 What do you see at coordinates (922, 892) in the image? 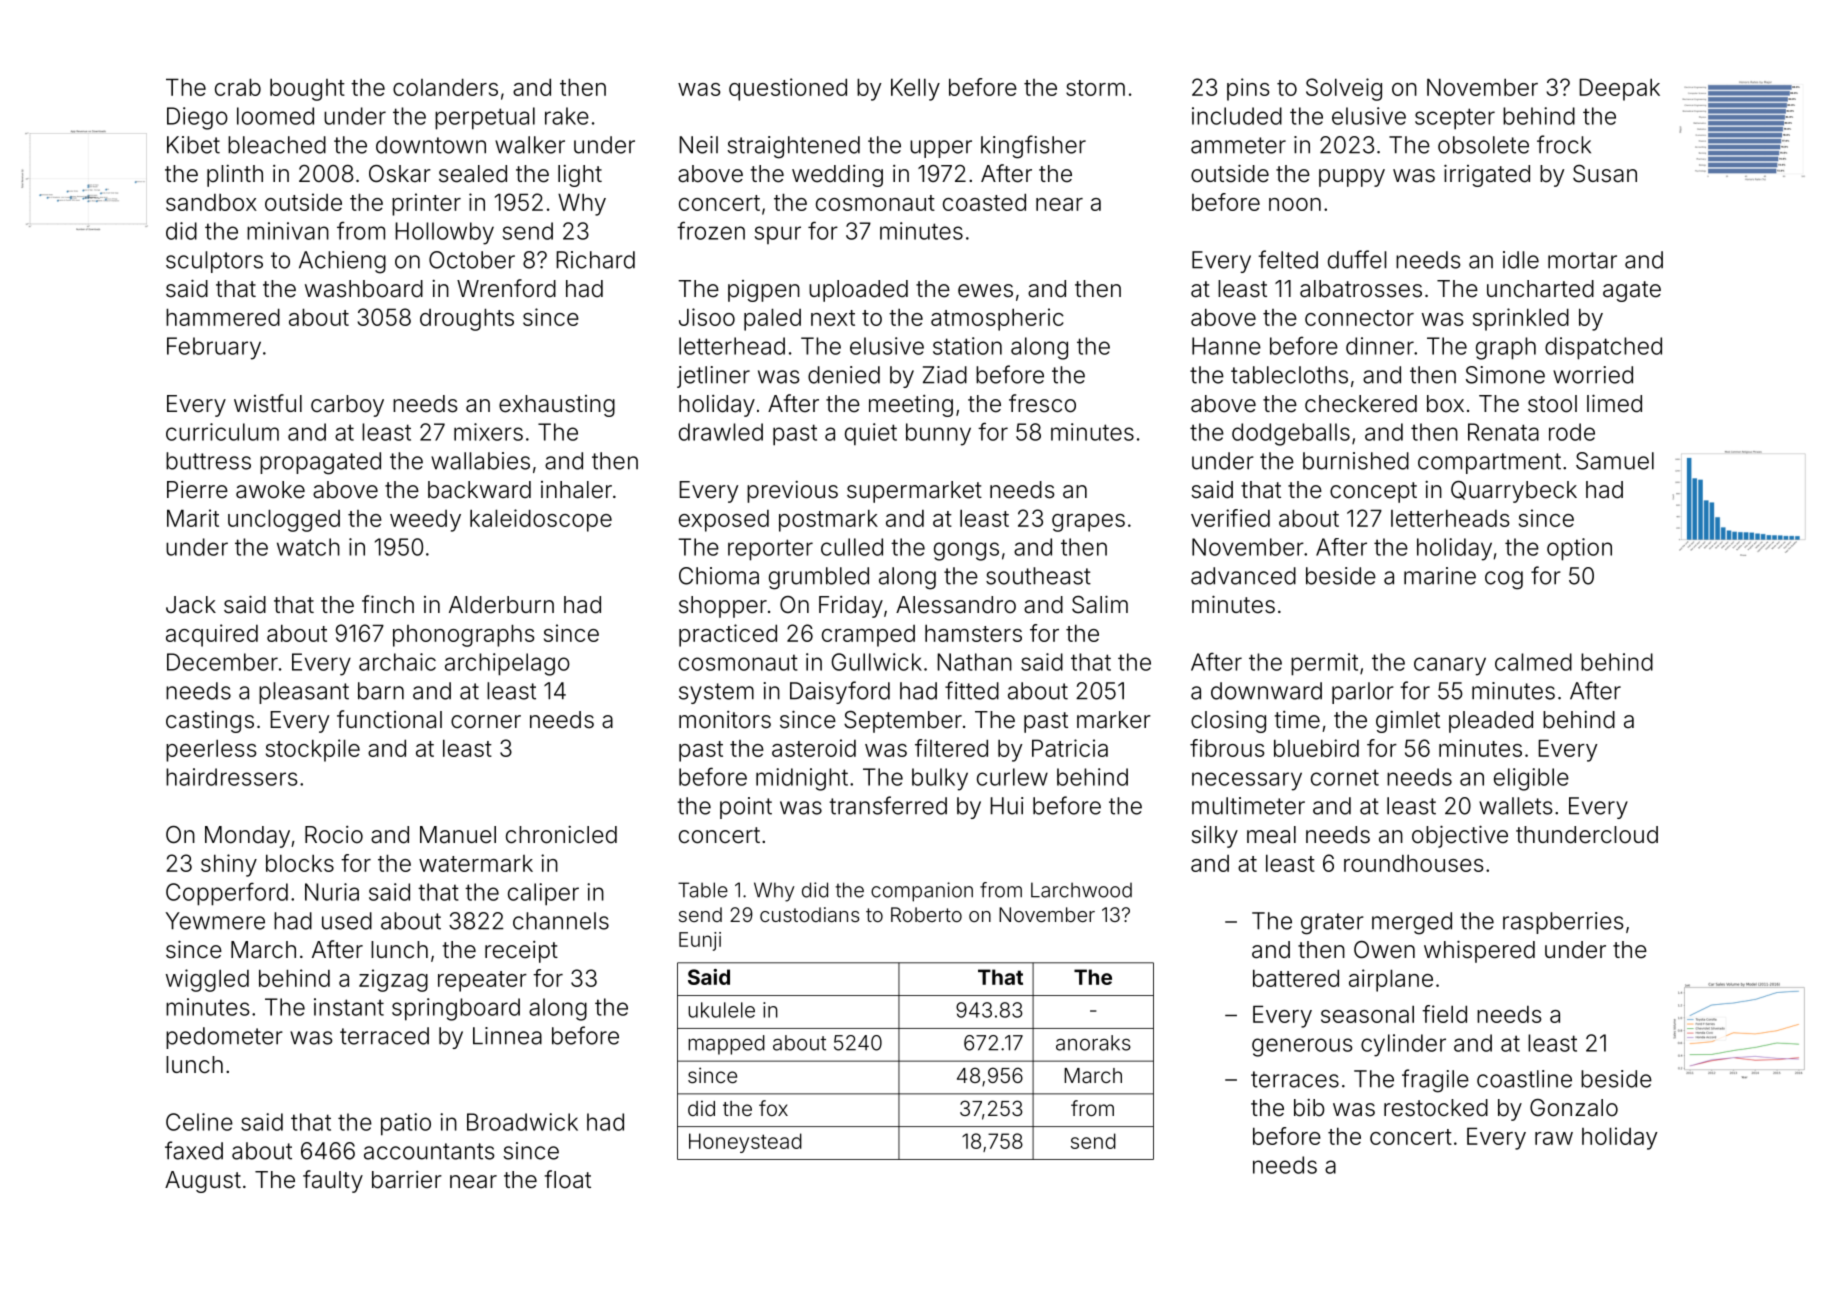
I see `companion` at bounding box center [922, 892].
